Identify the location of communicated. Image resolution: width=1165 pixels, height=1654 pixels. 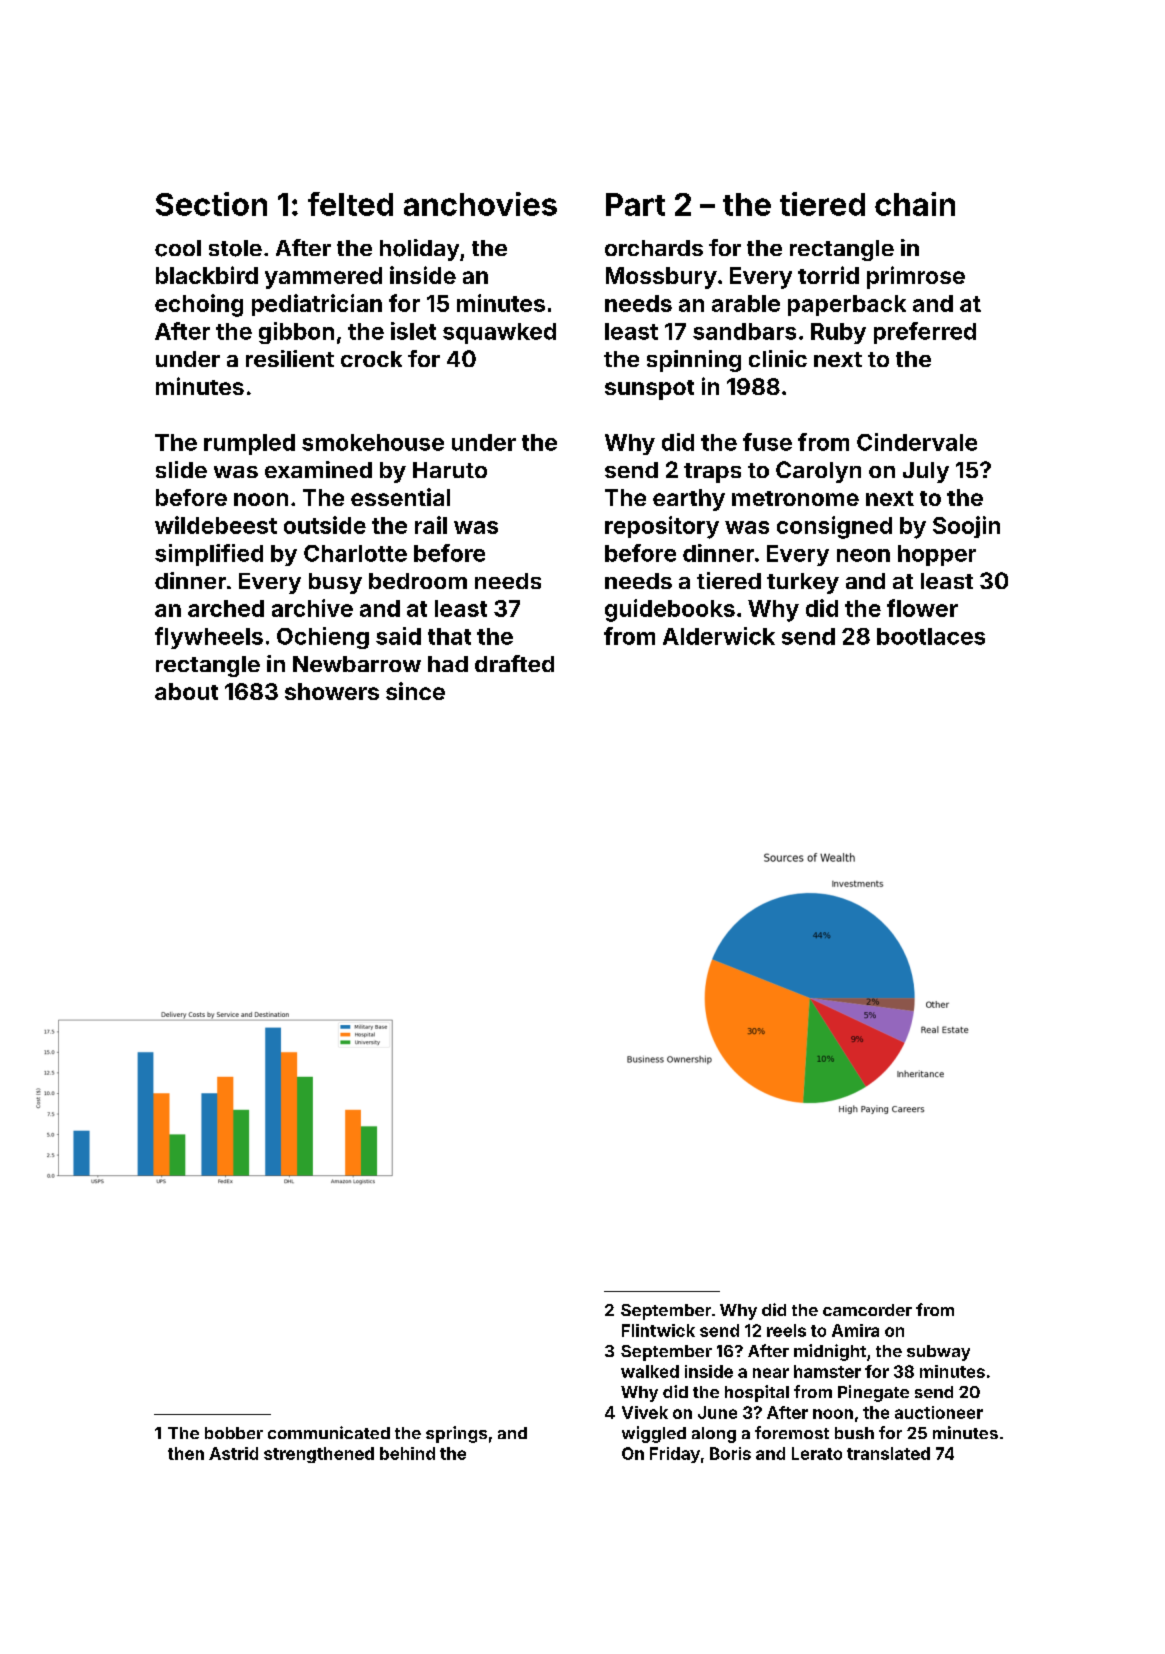
(329, 1432).
